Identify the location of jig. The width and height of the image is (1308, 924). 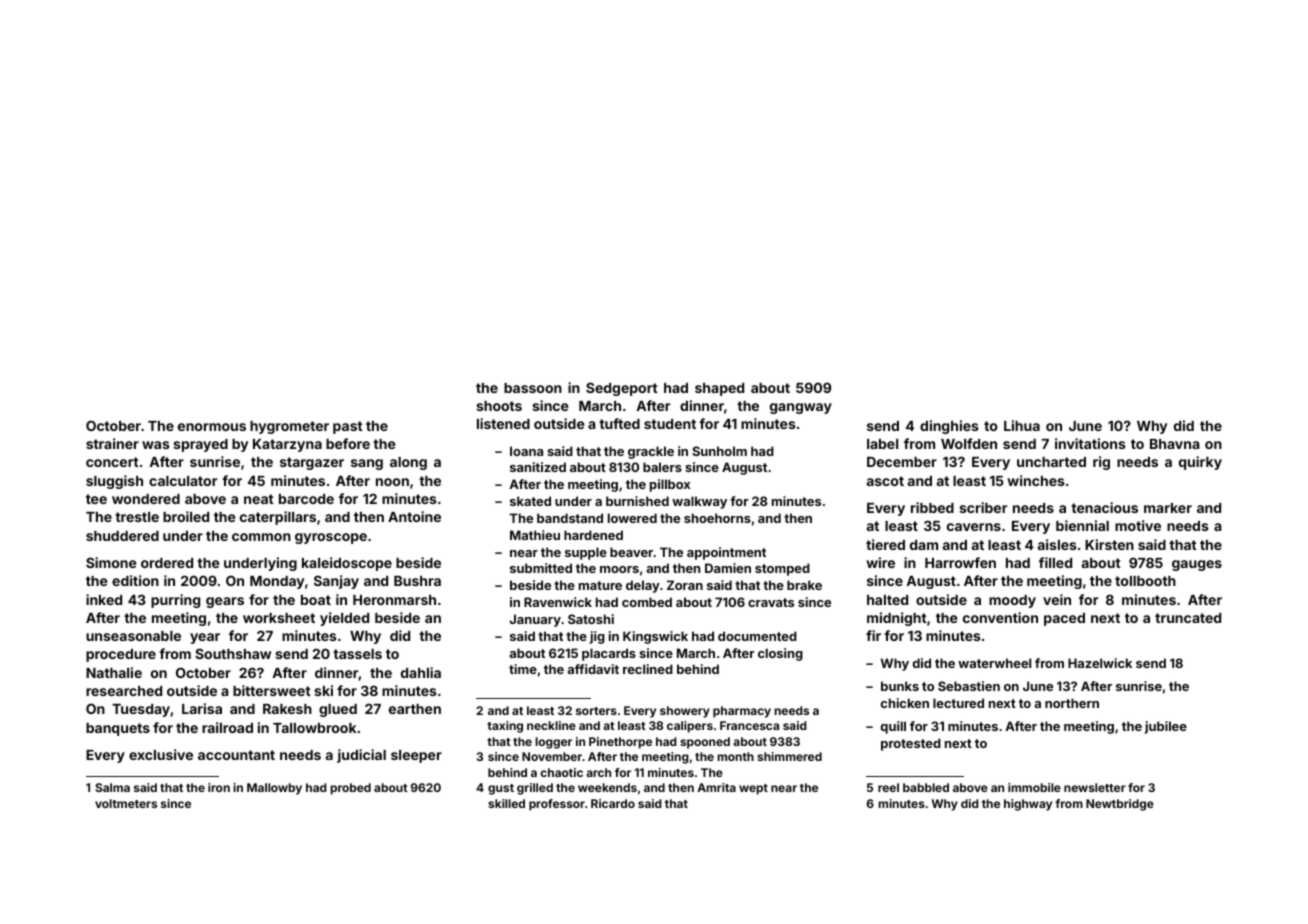
(597, 637).
